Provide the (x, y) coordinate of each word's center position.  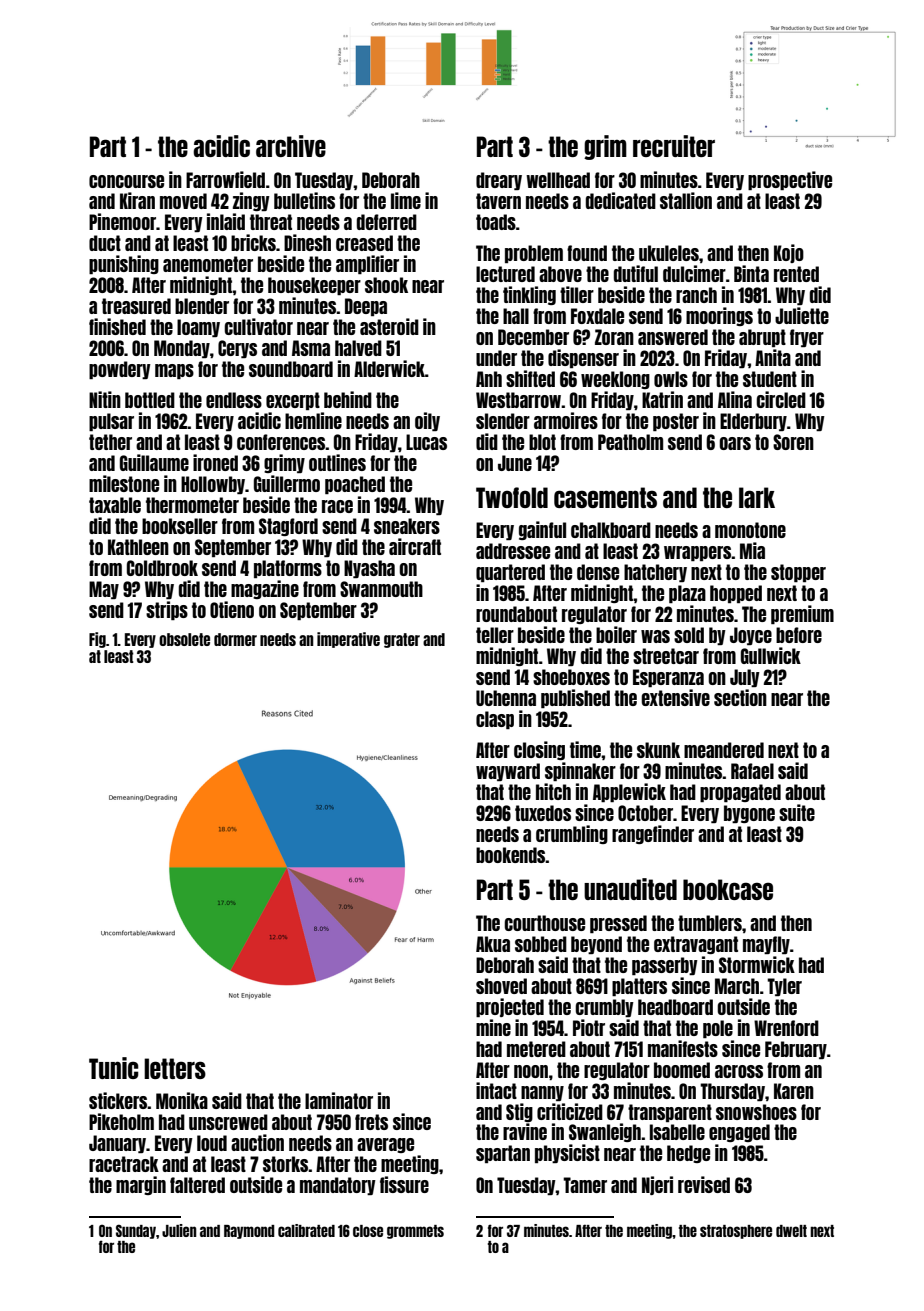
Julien (179, 1230)
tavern (498, 201)
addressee (513, 551)
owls (671, 379)
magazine (265, 589)
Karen (794, 1091)
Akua (493, 944)
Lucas (426, 442)
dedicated (621, 200)
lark (757, 497)
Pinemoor (122, 221)
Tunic (114, 1068)
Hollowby (213, 485)
